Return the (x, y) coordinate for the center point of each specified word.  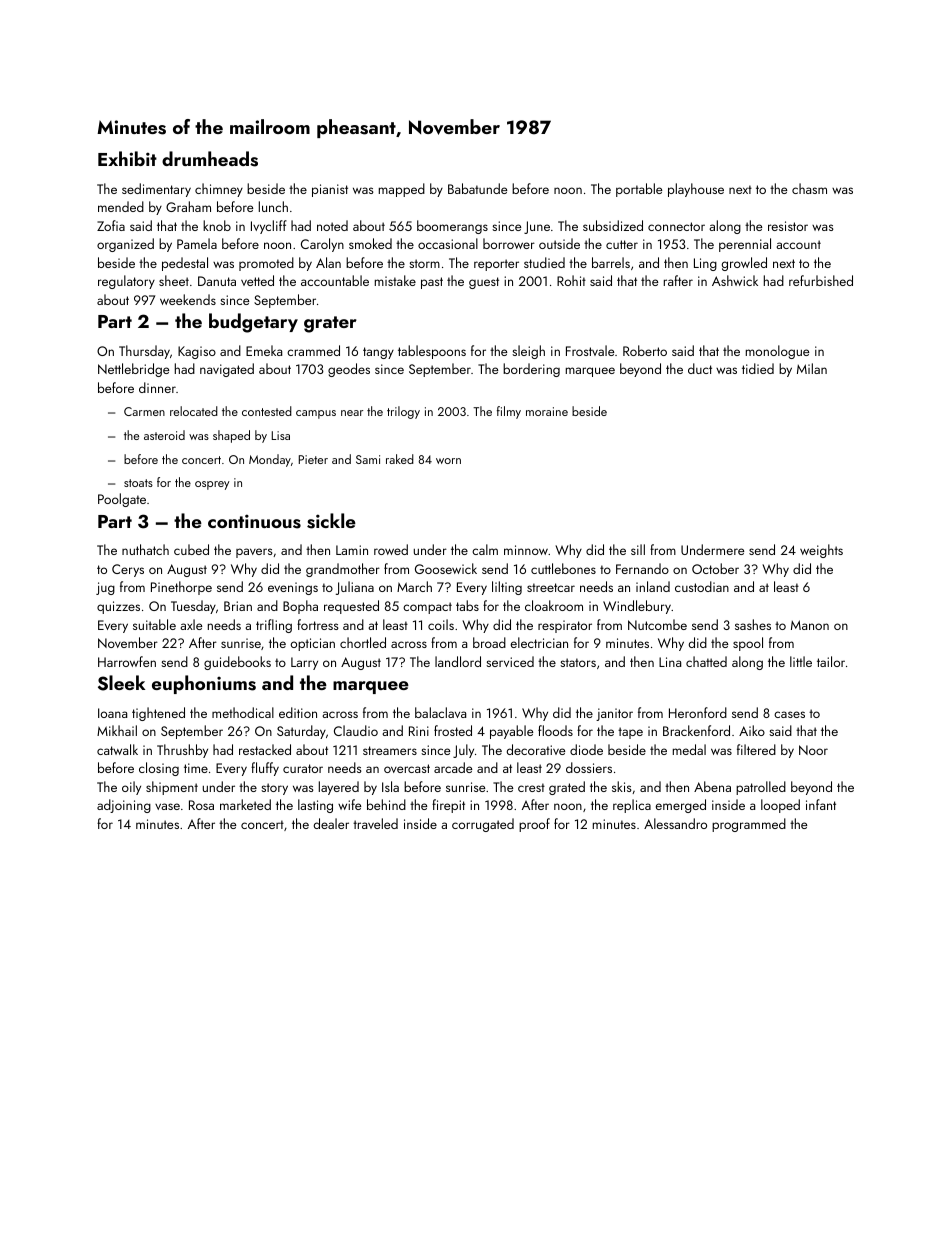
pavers (254, 553)
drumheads (210, 159)
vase (167, 806)
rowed (391, 549)
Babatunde (477, 188)
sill (638, 549)
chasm (809, 188)
